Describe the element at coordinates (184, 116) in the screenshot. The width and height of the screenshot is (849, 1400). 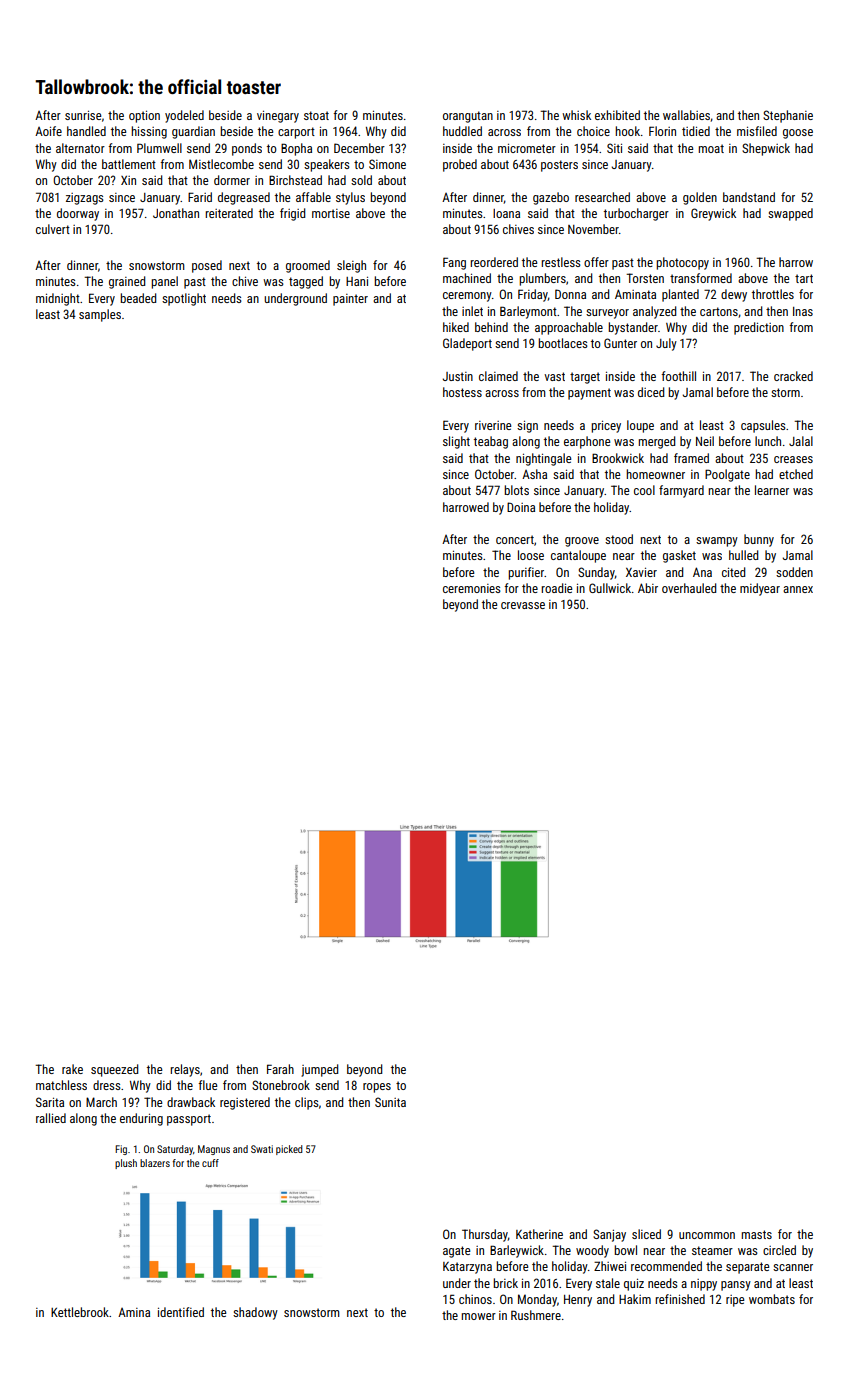
I see `yodeled` at that location.
